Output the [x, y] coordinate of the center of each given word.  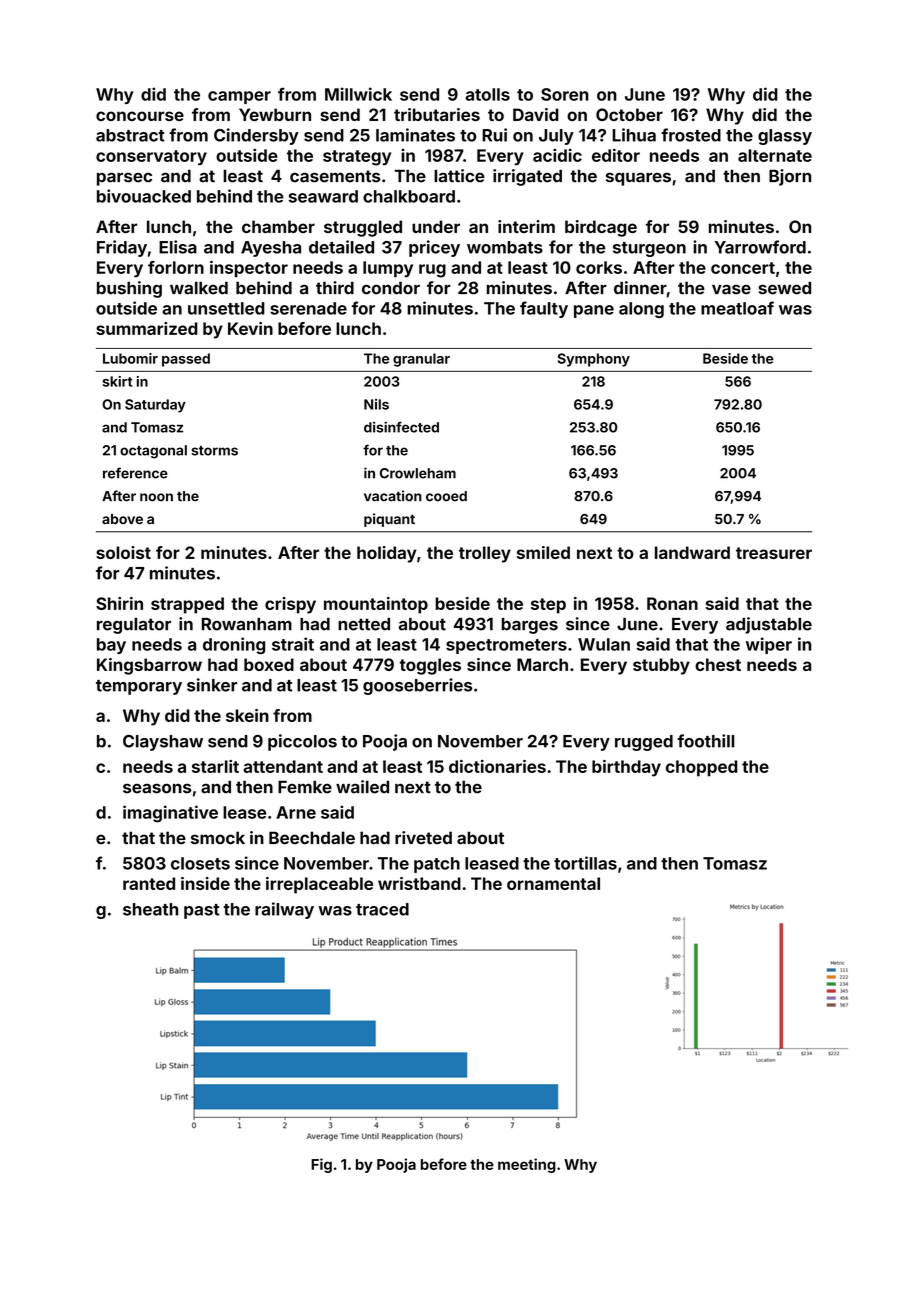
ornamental [553, 883]
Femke [305, 787]
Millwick [358, 94]
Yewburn [275, 114]
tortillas [585, 863]
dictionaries [497, 766]
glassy [785, 137]
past [201, 911]
